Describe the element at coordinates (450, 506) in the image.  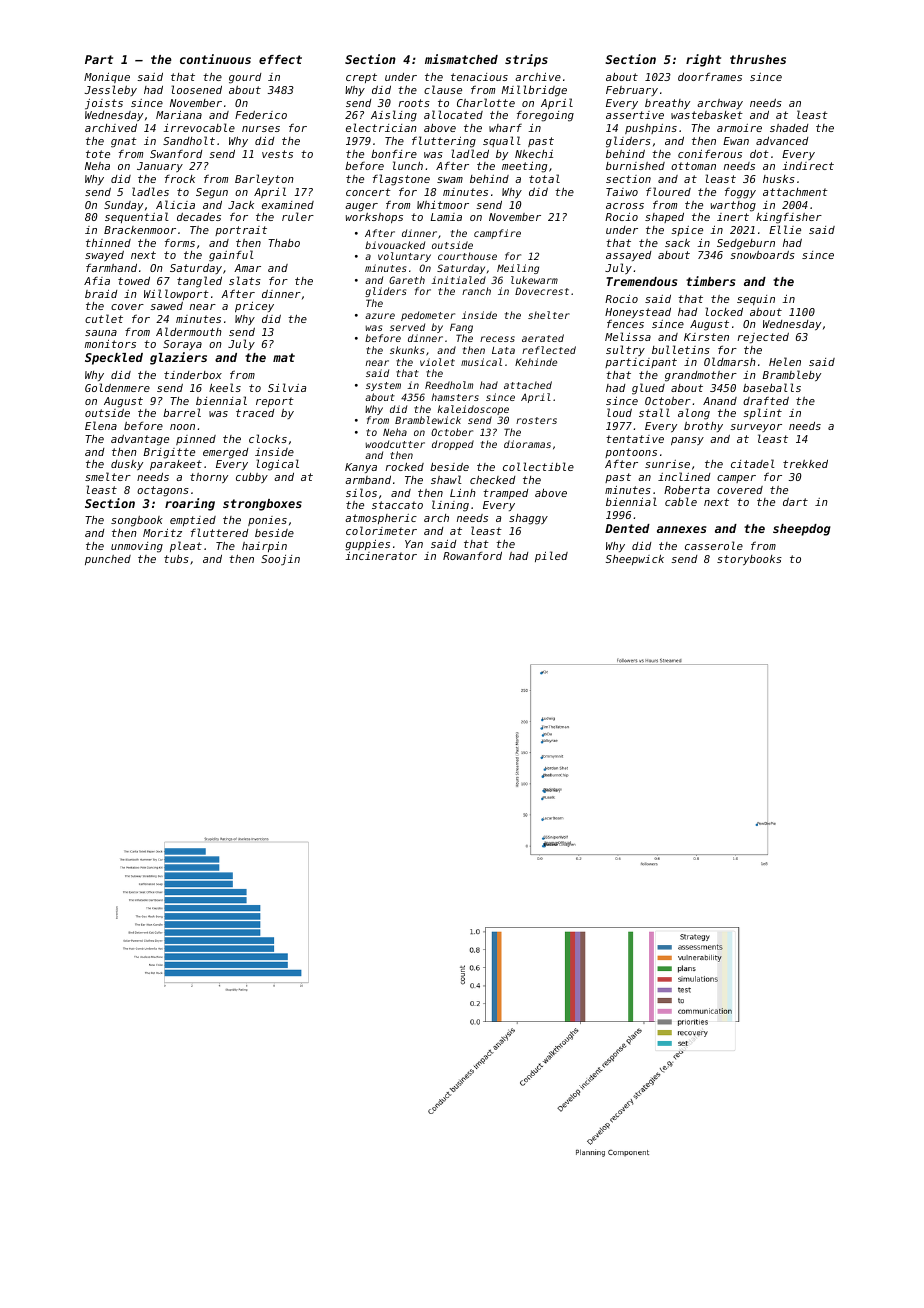
I see `lining` at that location.
